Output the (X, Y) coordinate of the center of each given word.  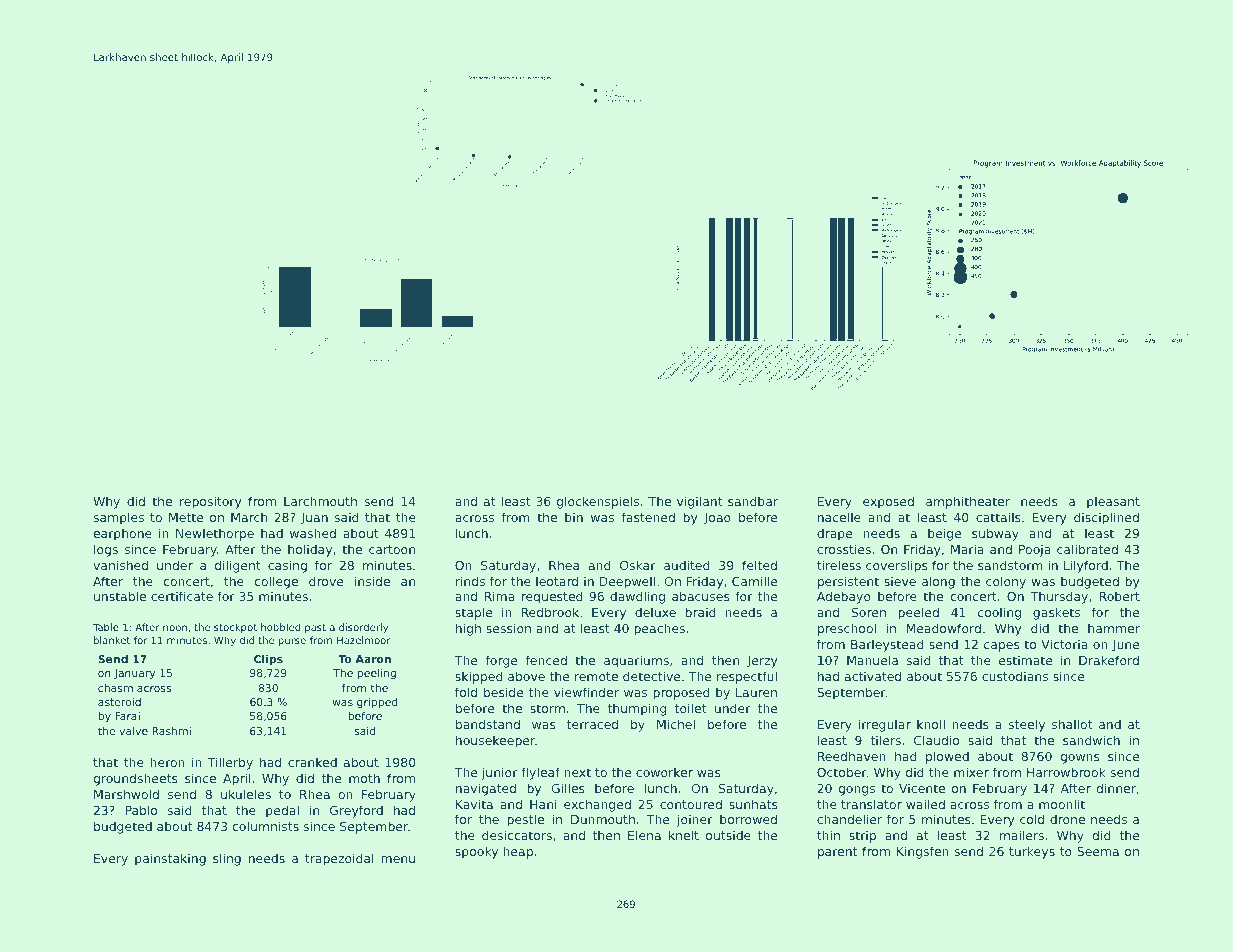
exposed (888, 502)
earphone (122, 534)
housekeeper (495, 741)
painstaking (170, 859)
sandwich (1091, 740)
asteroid (119, 702)
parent (837, 853)
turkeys (1032, 852)
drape (834, 534)
